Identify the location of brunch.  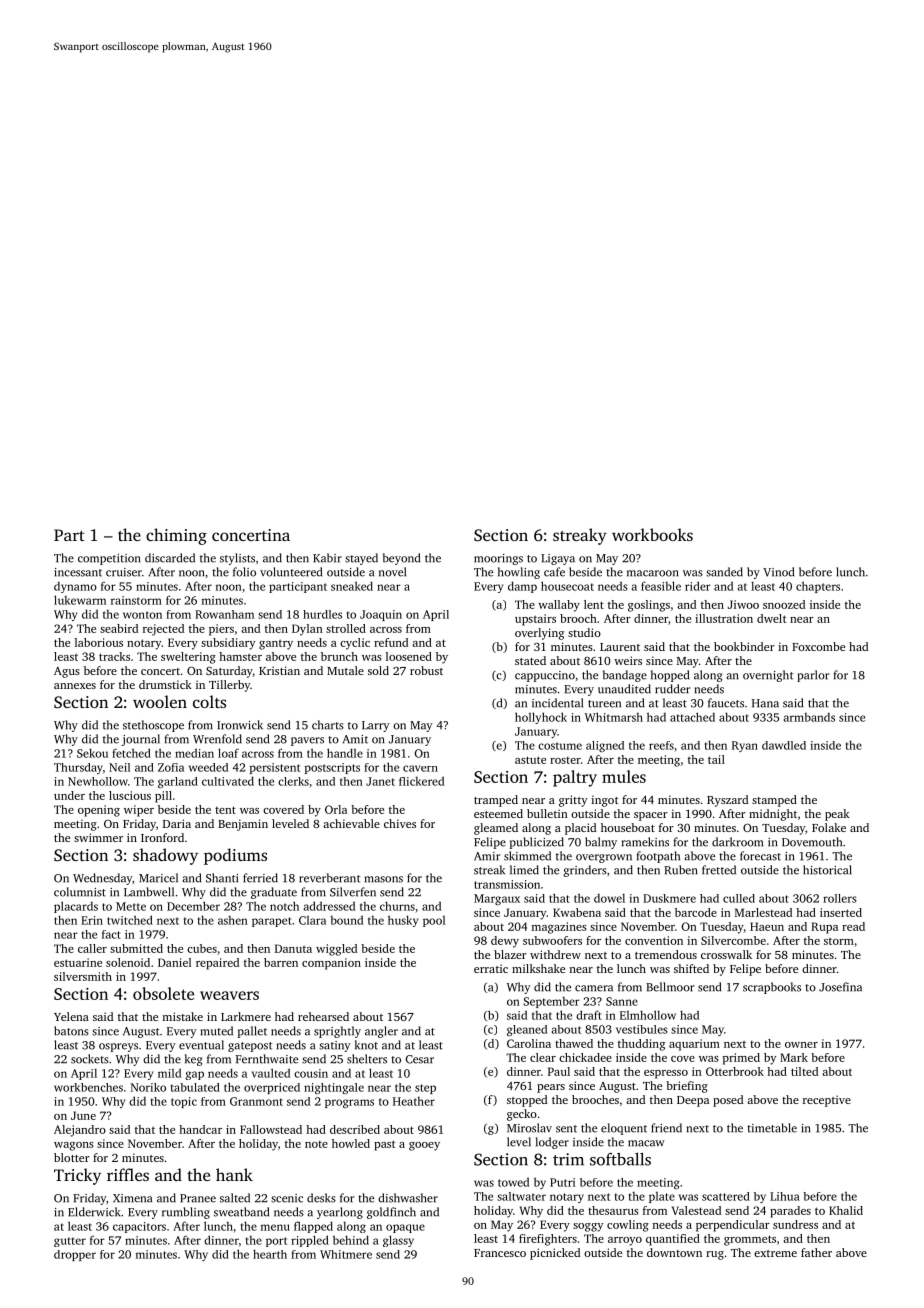
(339, 656).
